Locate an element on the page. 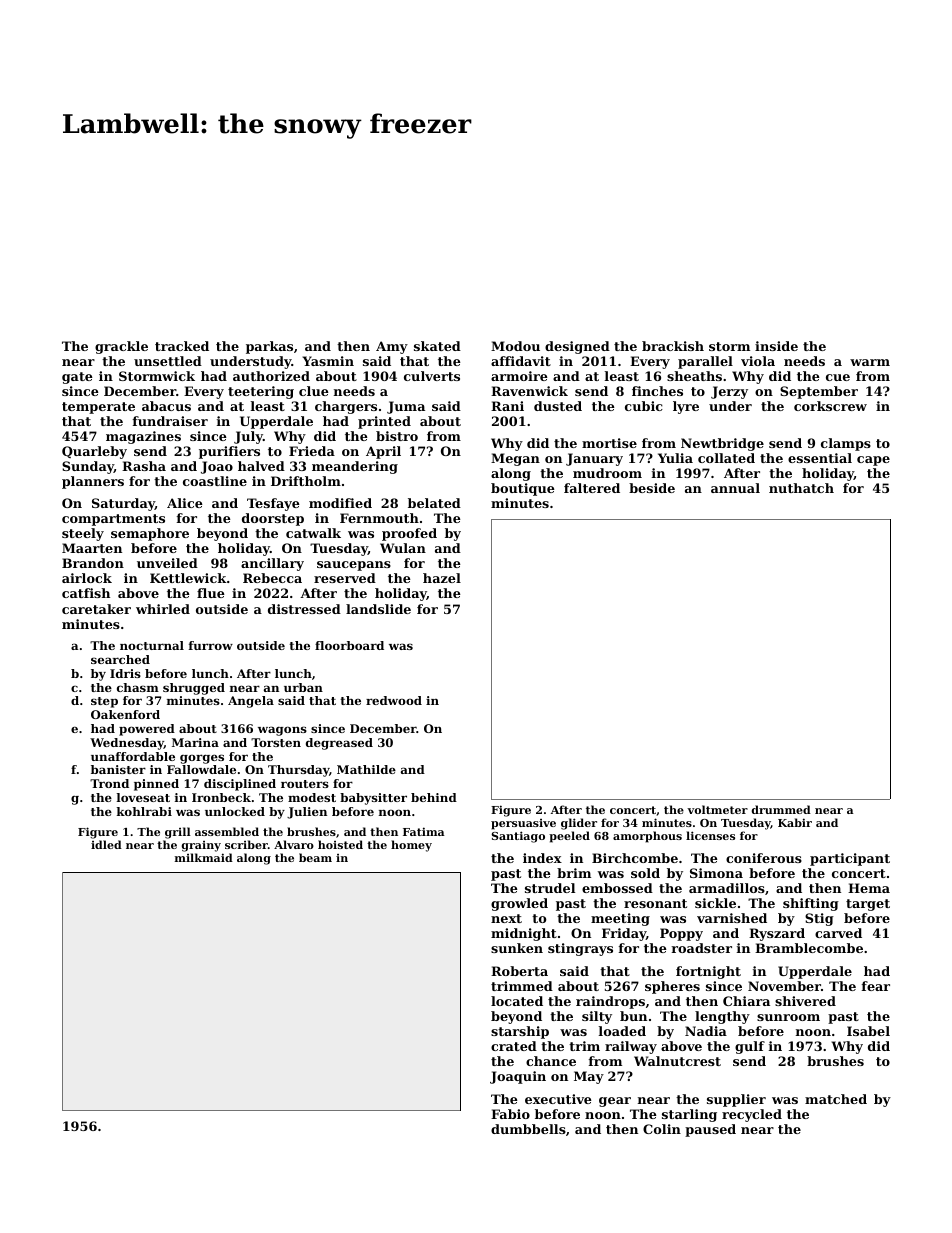 The width and height of the image is (952, 1233). warm is located at coordinates (870, 362).
